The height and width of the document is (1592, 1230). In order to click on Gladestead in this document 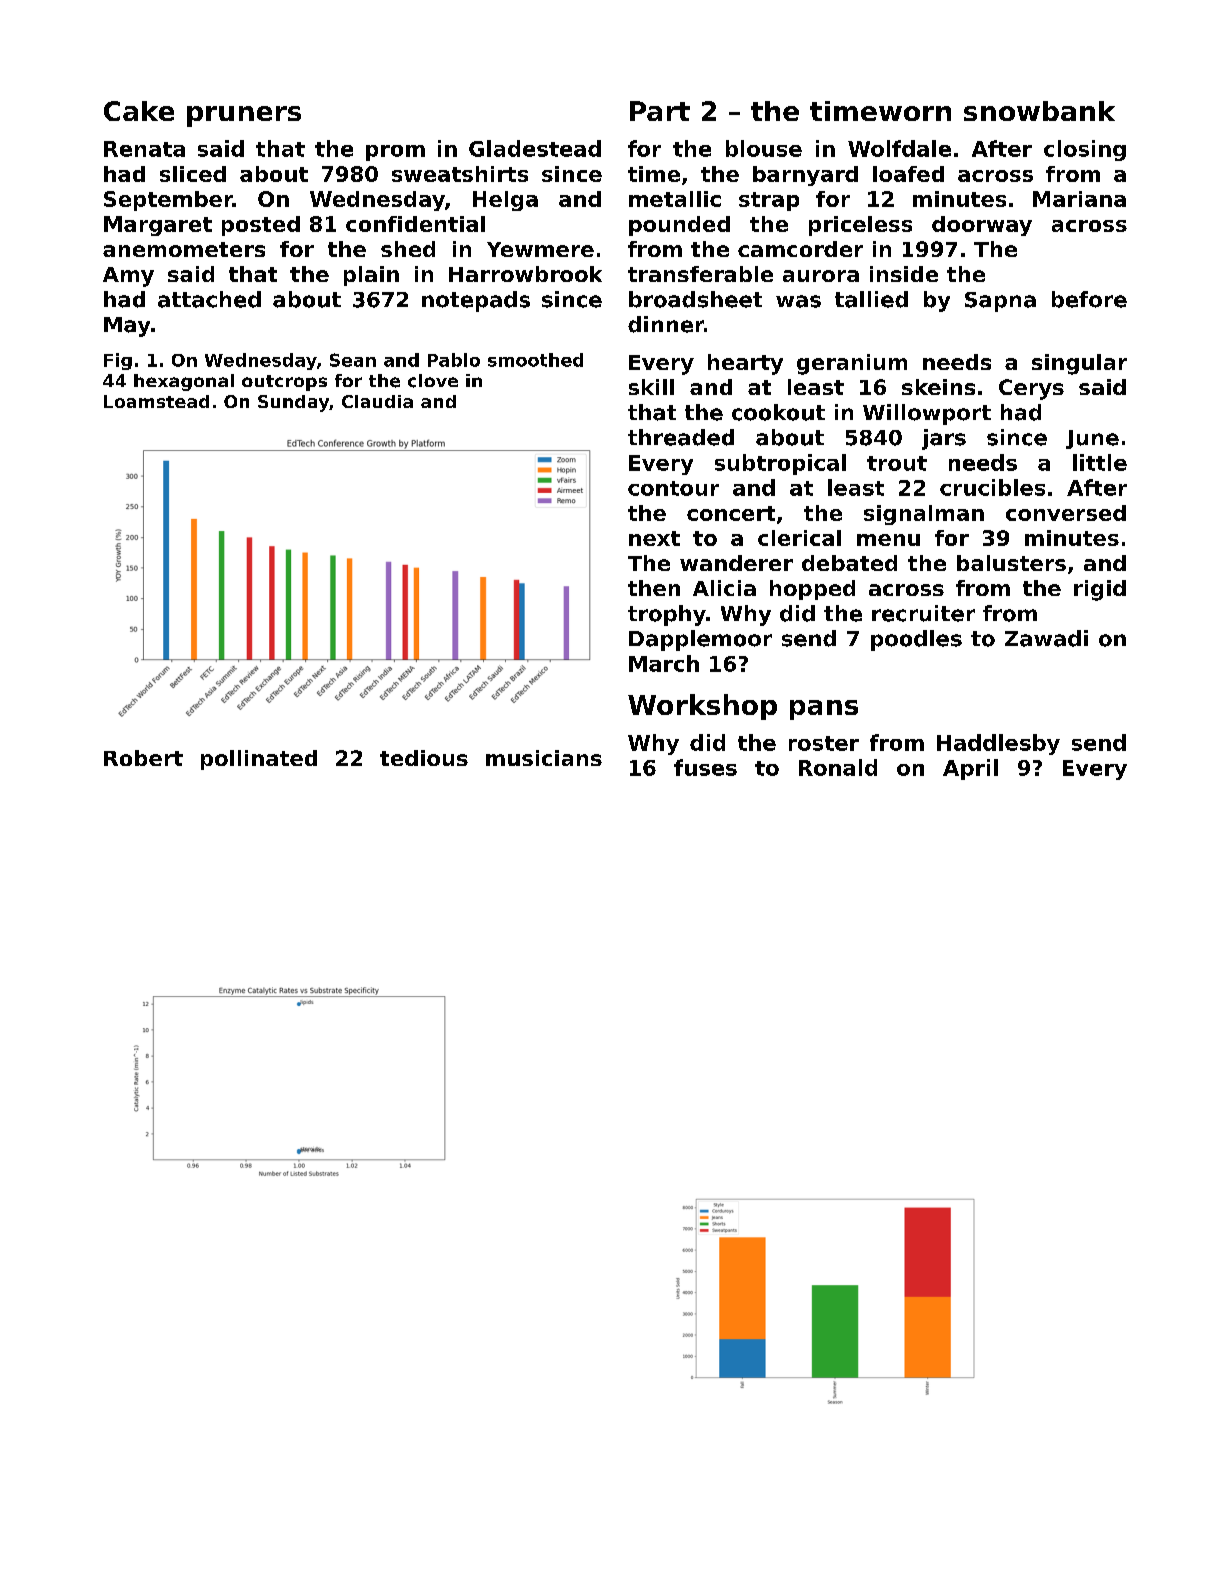, I will do `click(535, 148)`.
